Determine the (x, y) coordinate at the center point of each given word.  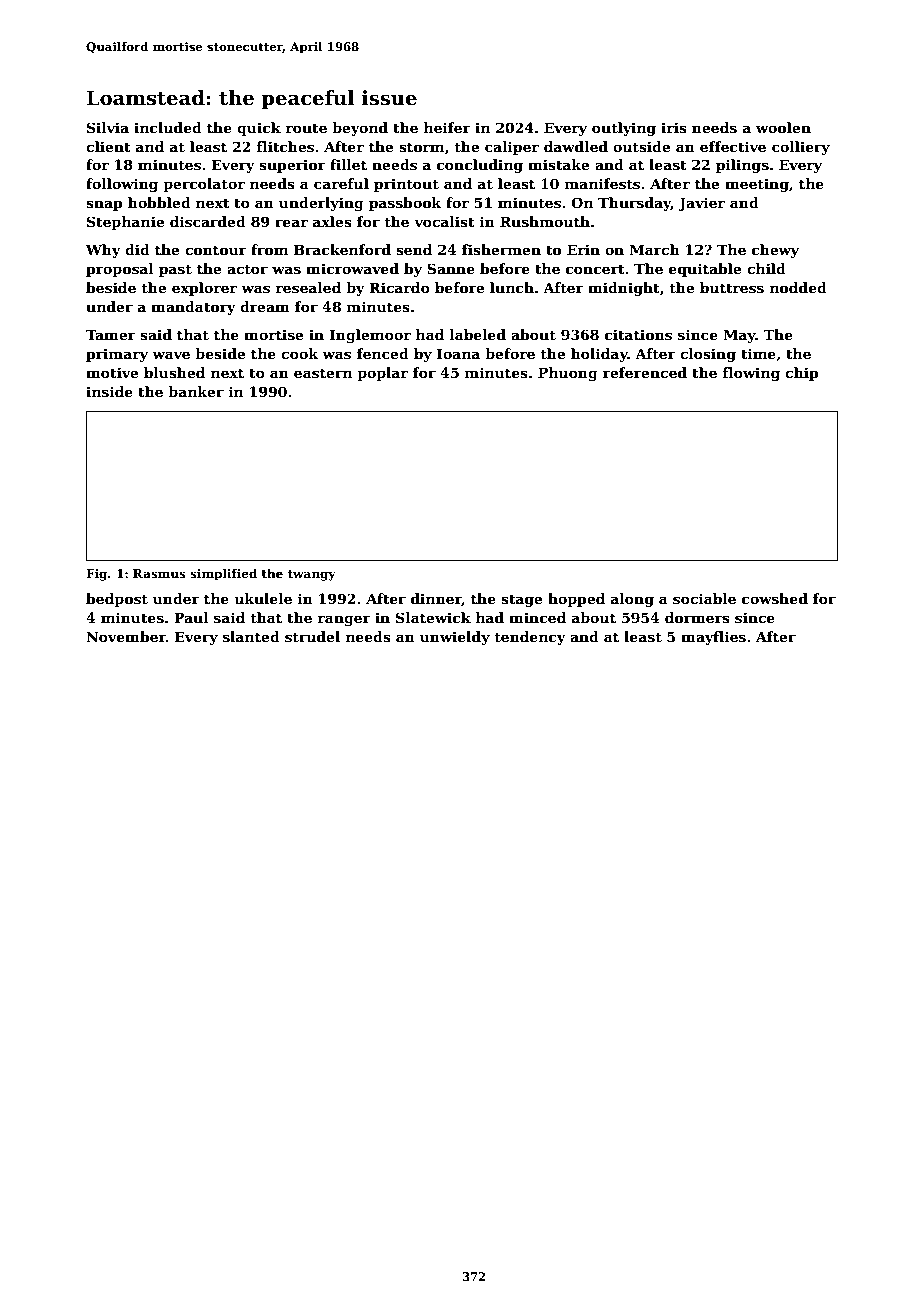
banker (196, 391)
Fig (96, 575)
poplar (382, 374)
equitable (705, 270)
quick (259, 129)
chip (802, 374)
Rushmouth (545, 221)
